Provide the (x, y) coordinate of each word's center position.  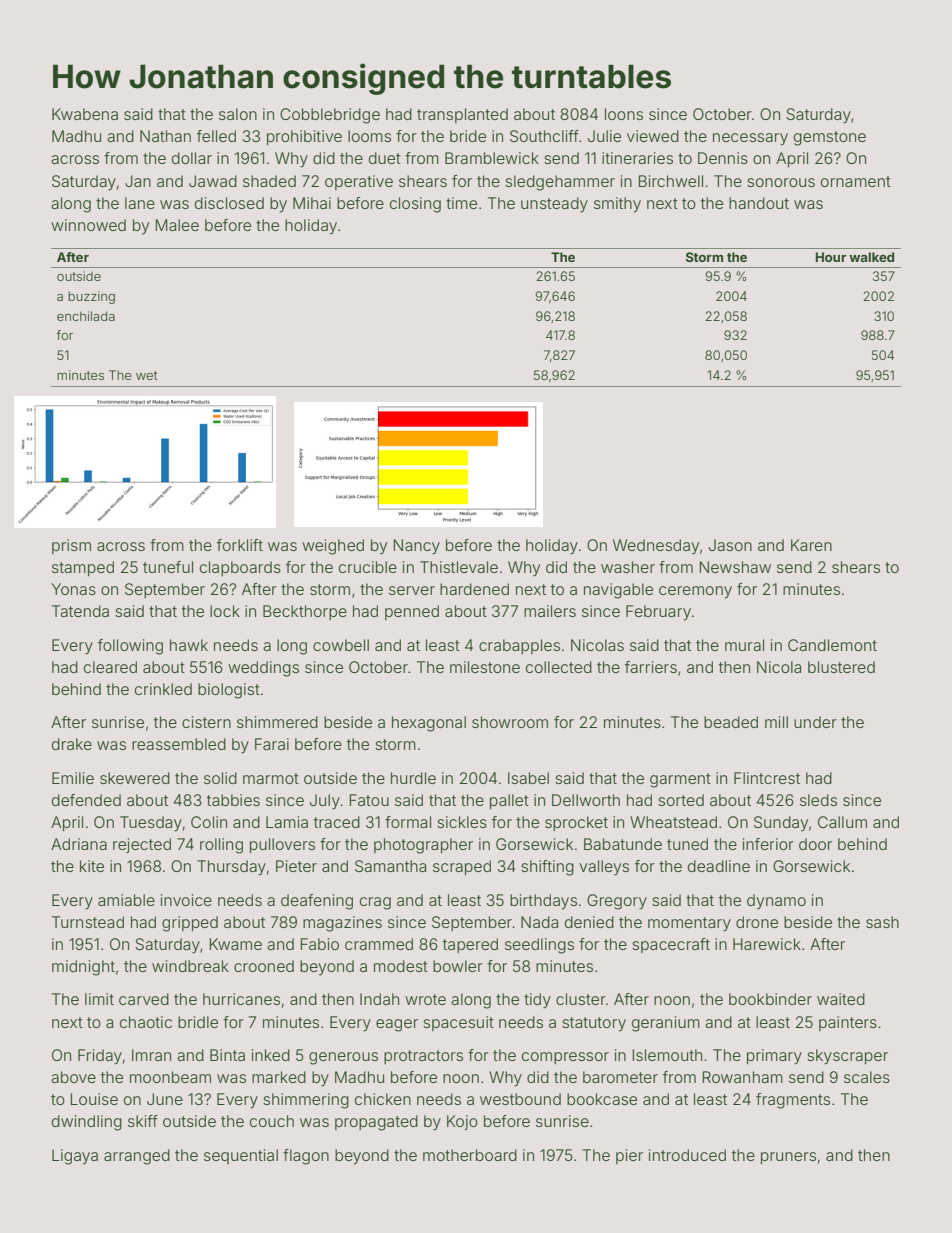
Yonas (73, 589)
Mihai (312, 203)
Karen (811, 545)
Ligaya (75, 1157)
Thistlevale (459, 567)
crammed (379, 944)
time (461, 203)
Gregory (617, 902)
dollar (192, 158)
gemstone (830, 138)
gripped (190, 924)
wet (146, 375)
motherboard (470, 1155)
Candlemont (832, 645)
